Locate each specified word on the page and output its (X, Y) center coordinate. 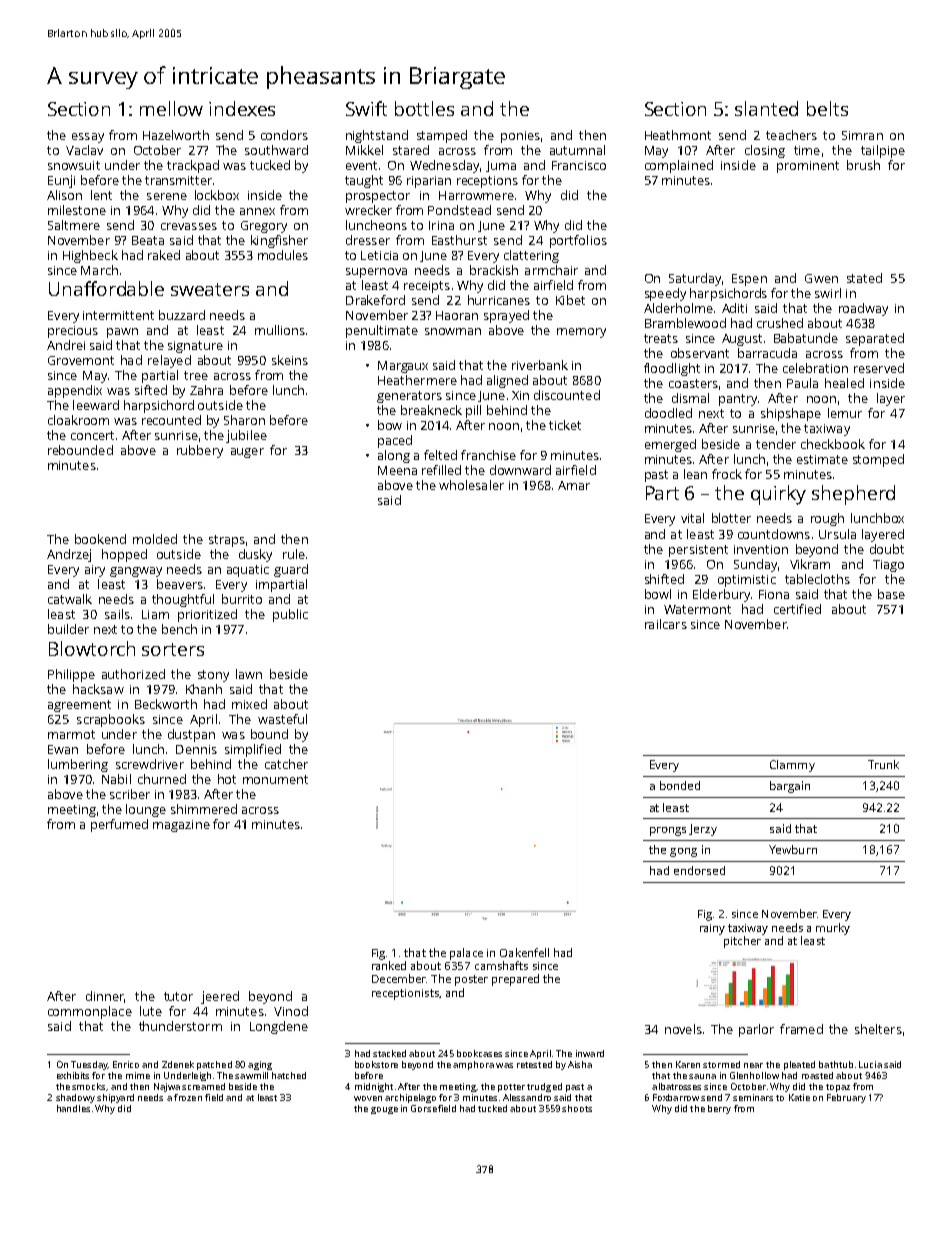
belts (827, 108)
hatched (289, 1075)
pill (473, 411)
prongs (668, 831)
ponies (520, 137)
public (290, 615)
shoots (577, 1108)
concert (92, 435)
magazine (181, 826)
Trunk (883, 764)
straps (227, 541)
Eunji (61, 181)
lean (695, 474)
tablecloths (817, 579)
